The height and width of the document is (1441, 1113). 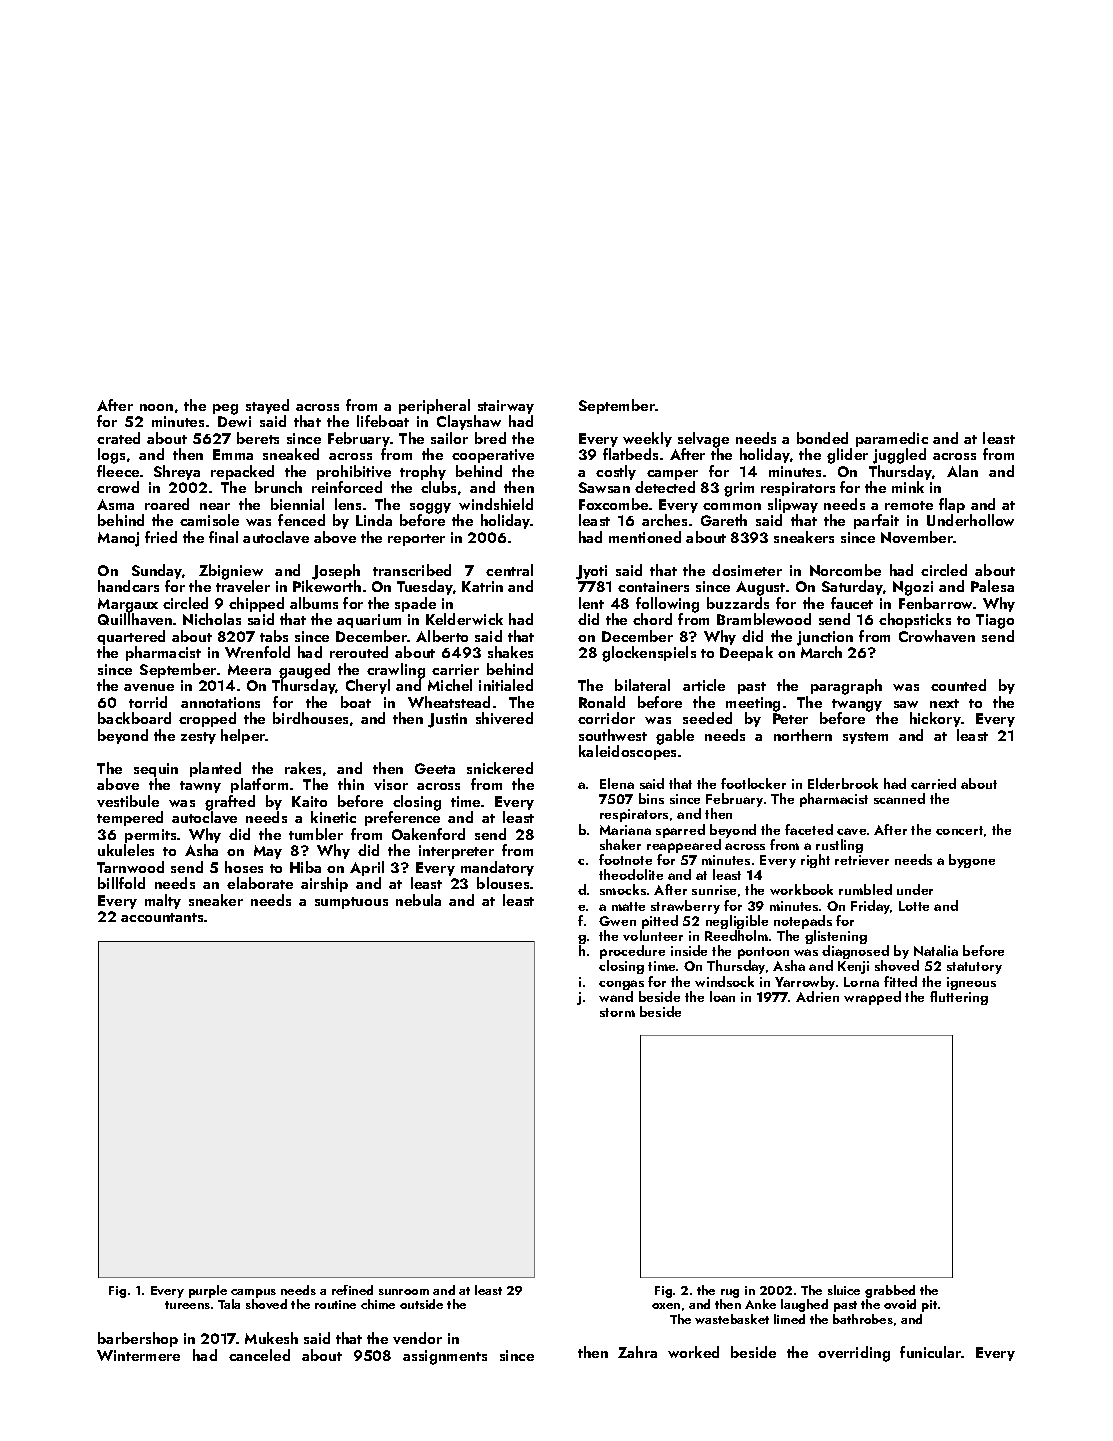 I want to click on Shreya, so click(x=177, y=472).
